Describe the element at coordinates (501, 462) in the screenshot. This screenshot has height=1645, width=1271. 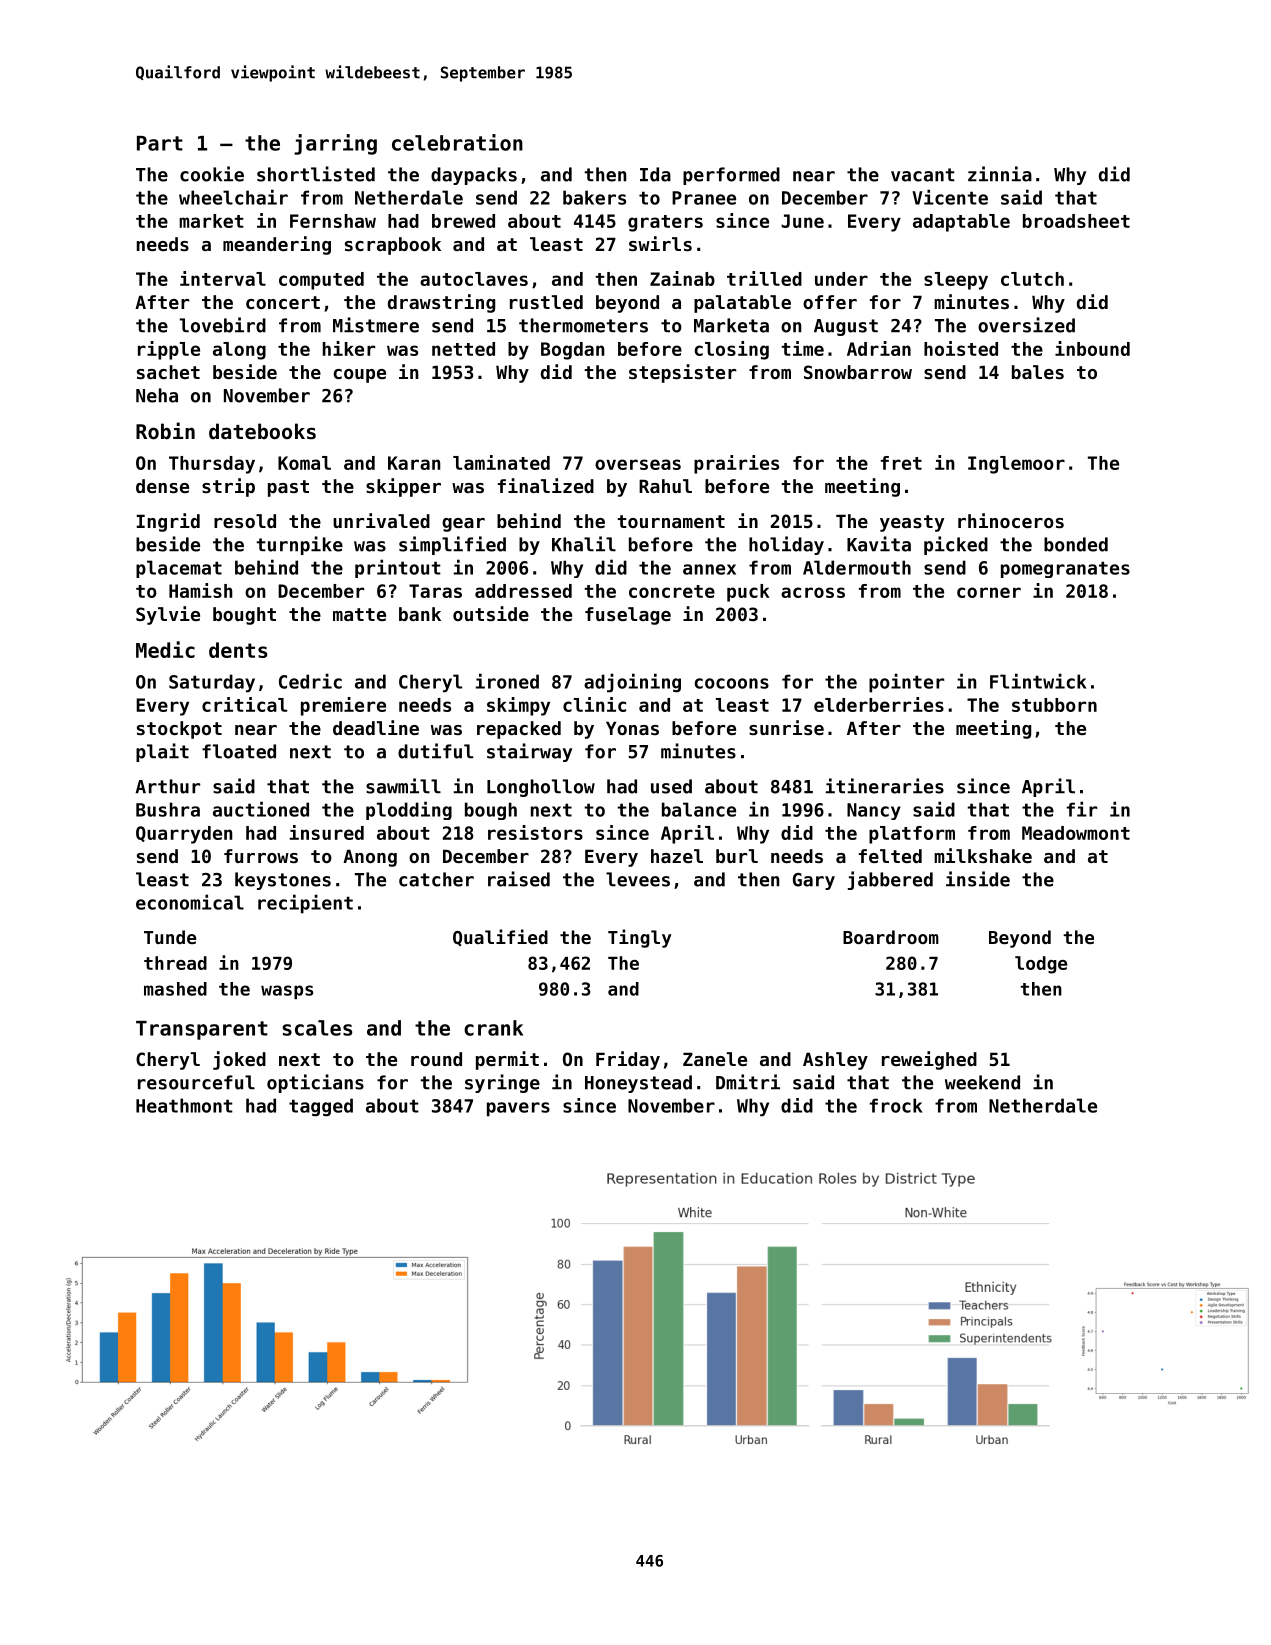
I see `laminated` at that location.
